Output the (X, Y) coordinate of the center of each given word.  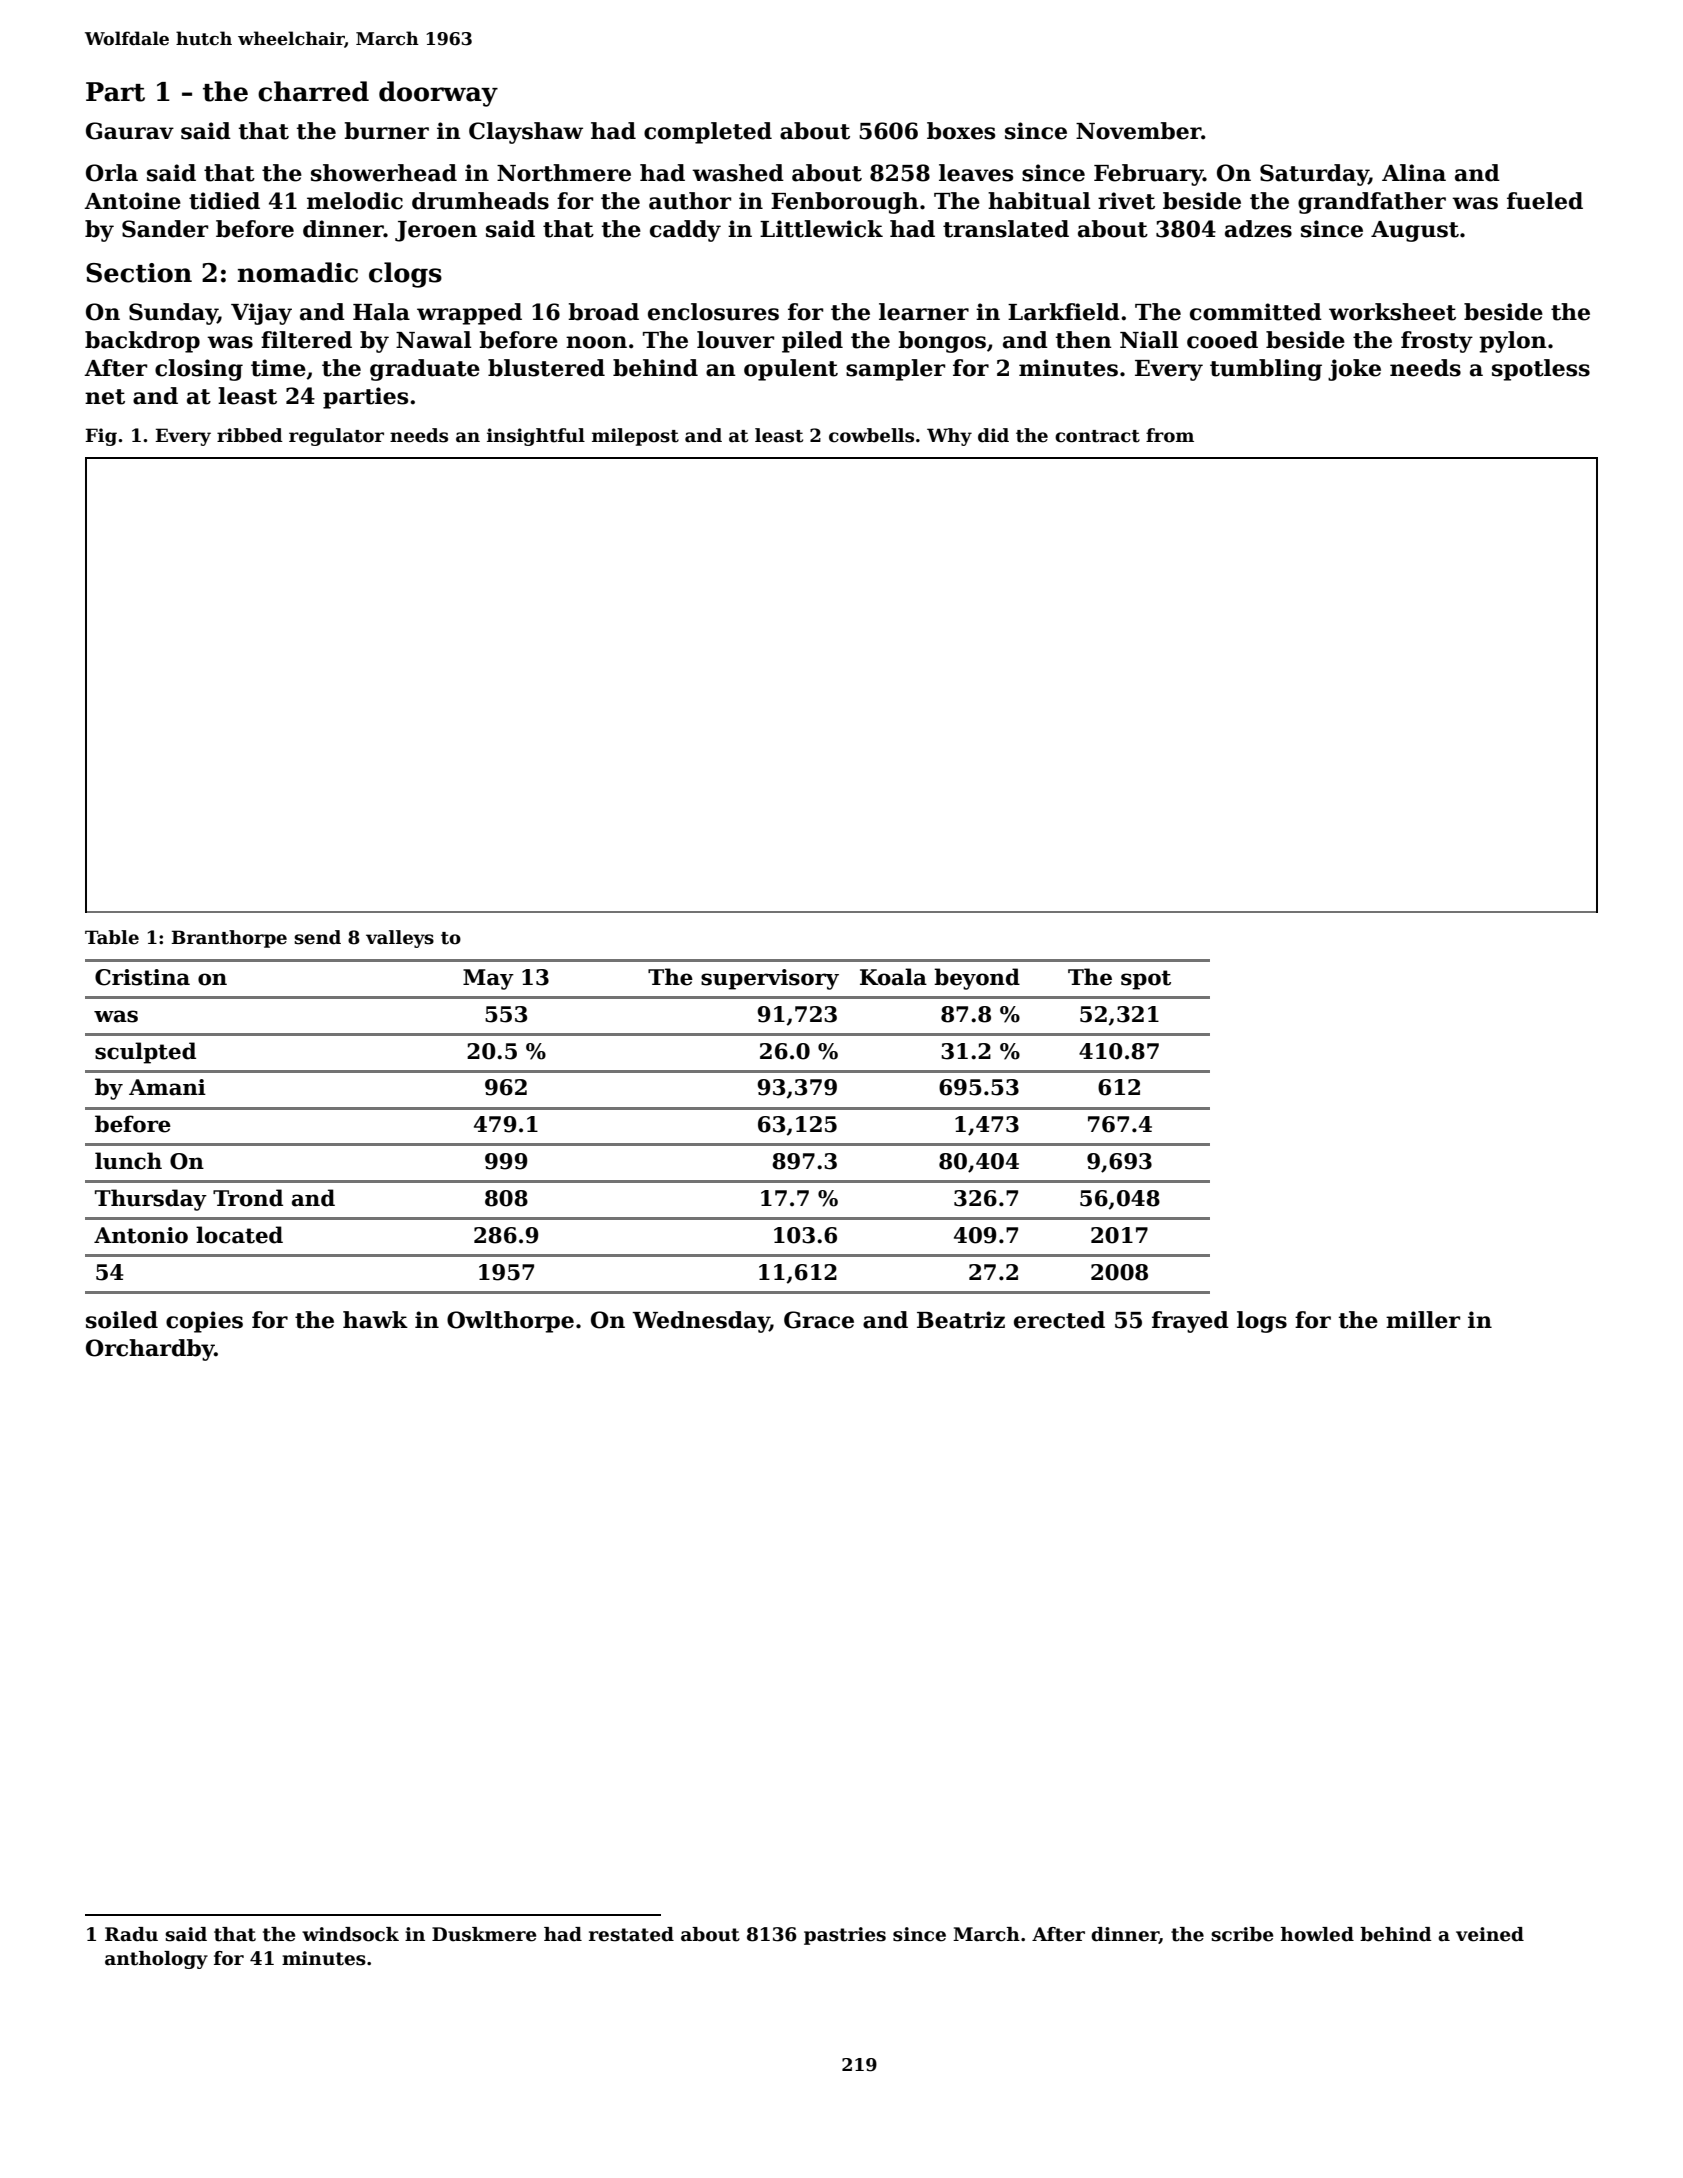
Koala (893, 977)
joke (1354, 370)
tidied (224, 201)
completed (708, 133)
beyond (977, 979)
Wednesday (700, 1322)
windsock (350, 1934)
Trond (248, 1198)
